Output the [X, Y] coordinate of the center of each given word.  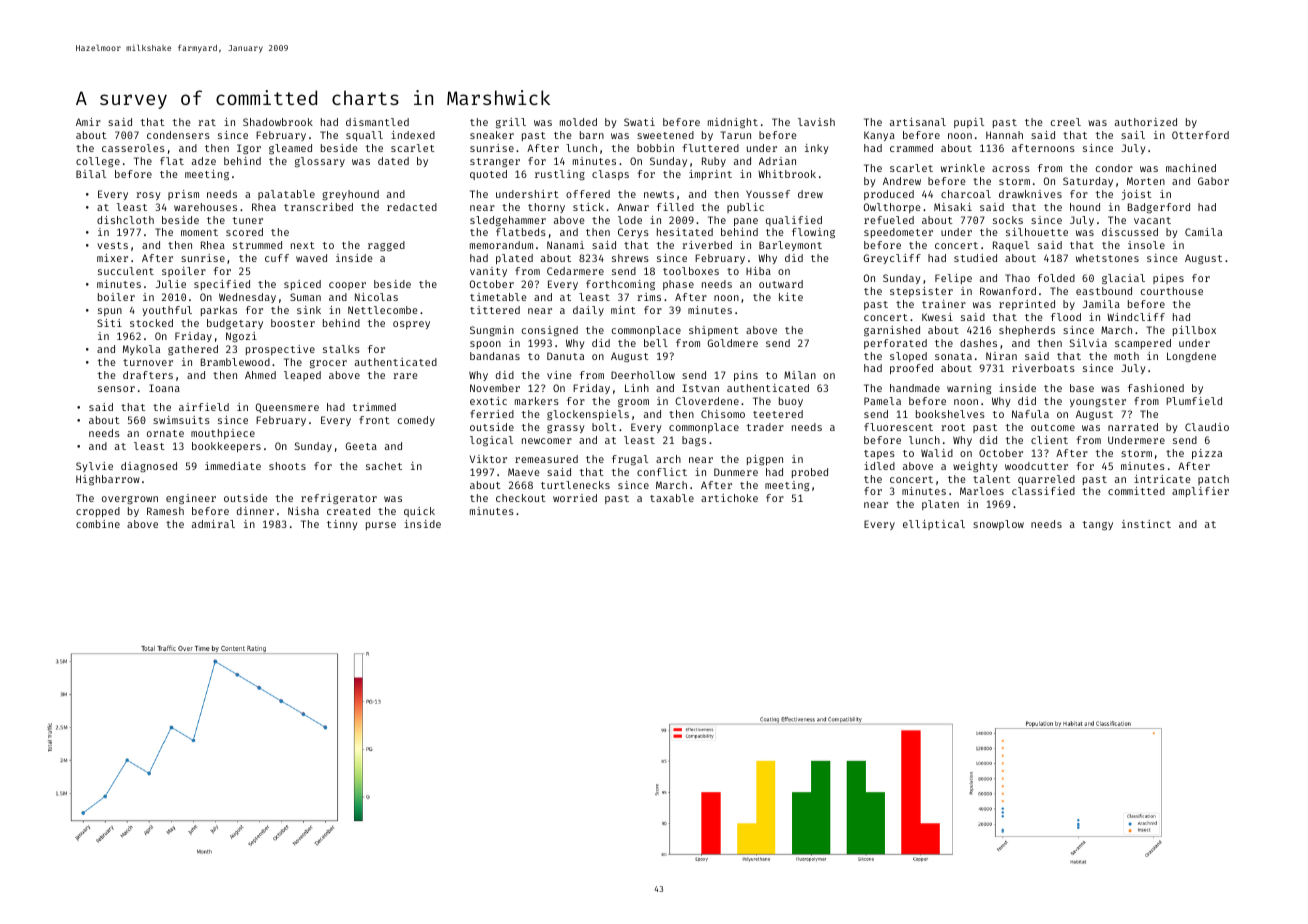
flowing [813, 233]
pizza [1207, 454]
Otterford [1200, 135]
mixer [112, 258]
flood [1066, 317]
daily [588, 311]
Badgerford [1159, 208]
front [374, 420]
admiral [213, 524]
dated [393, 161]
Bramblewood [235, 362]
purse [381, 526]
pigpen [765, 460]
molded [578, 122]
